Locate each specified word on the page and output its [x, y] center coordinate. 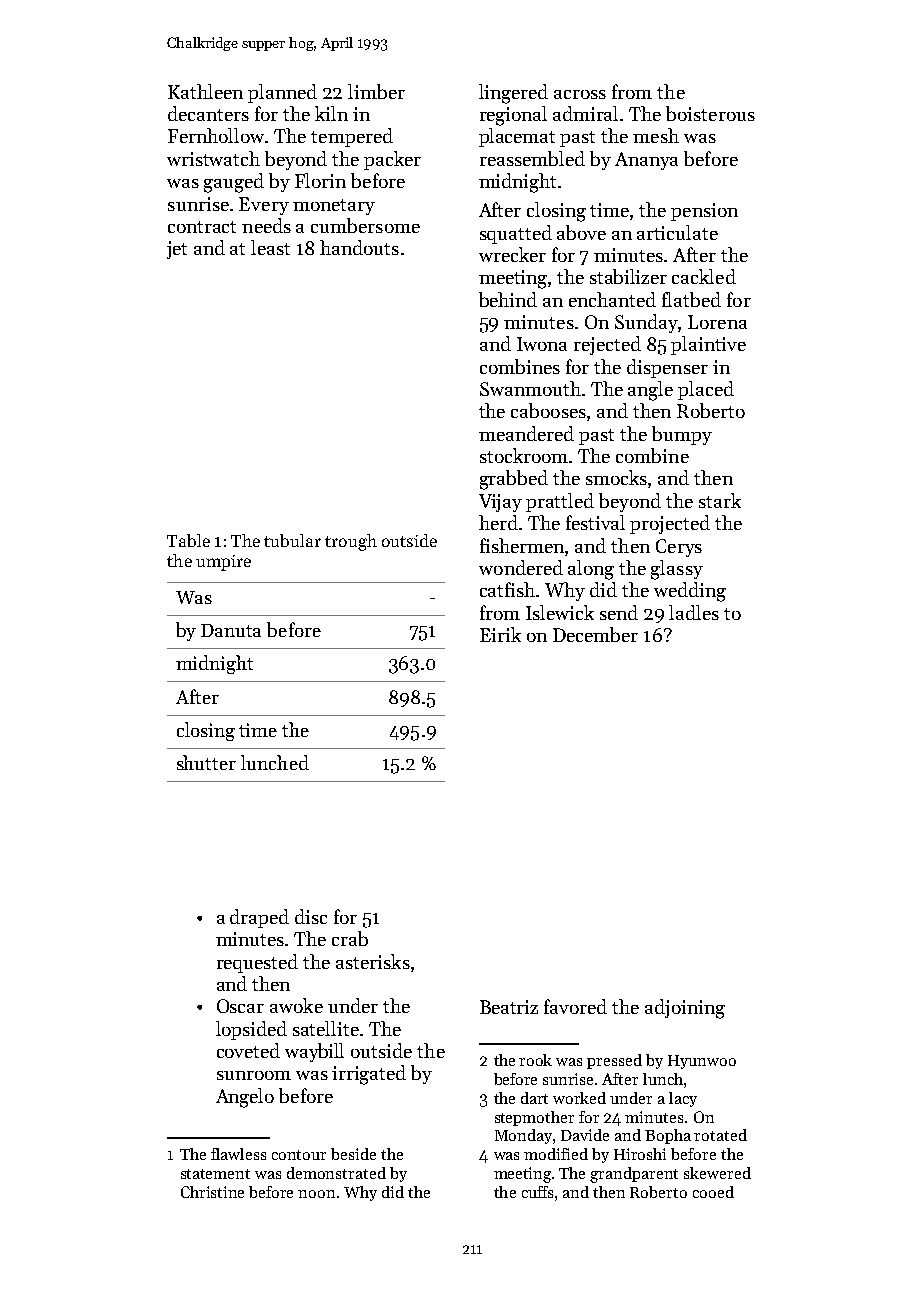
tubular [292, 540]
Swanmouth [530, 388]
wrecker [512, 254]
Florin [320, 180]
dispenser [667, 368]
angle [650, 391]
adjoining [685, 1009]
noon [316, 1194]
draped [259, 918]
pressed [614, 1061]
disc [311, 916]
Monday [523, 1136]
